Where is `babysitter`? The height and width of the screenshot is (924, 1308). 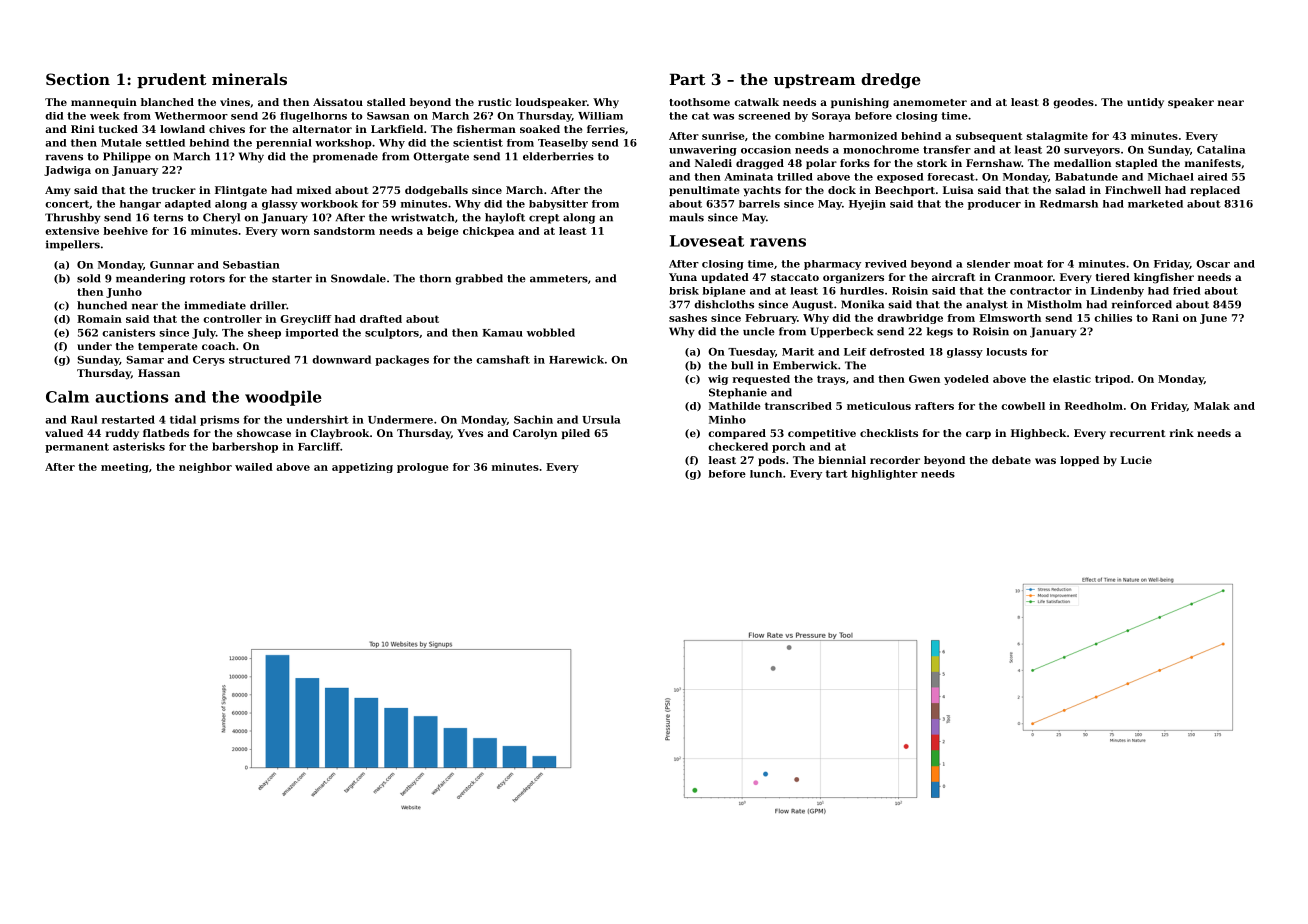
babysitter is located at coordinates (558, 205).
